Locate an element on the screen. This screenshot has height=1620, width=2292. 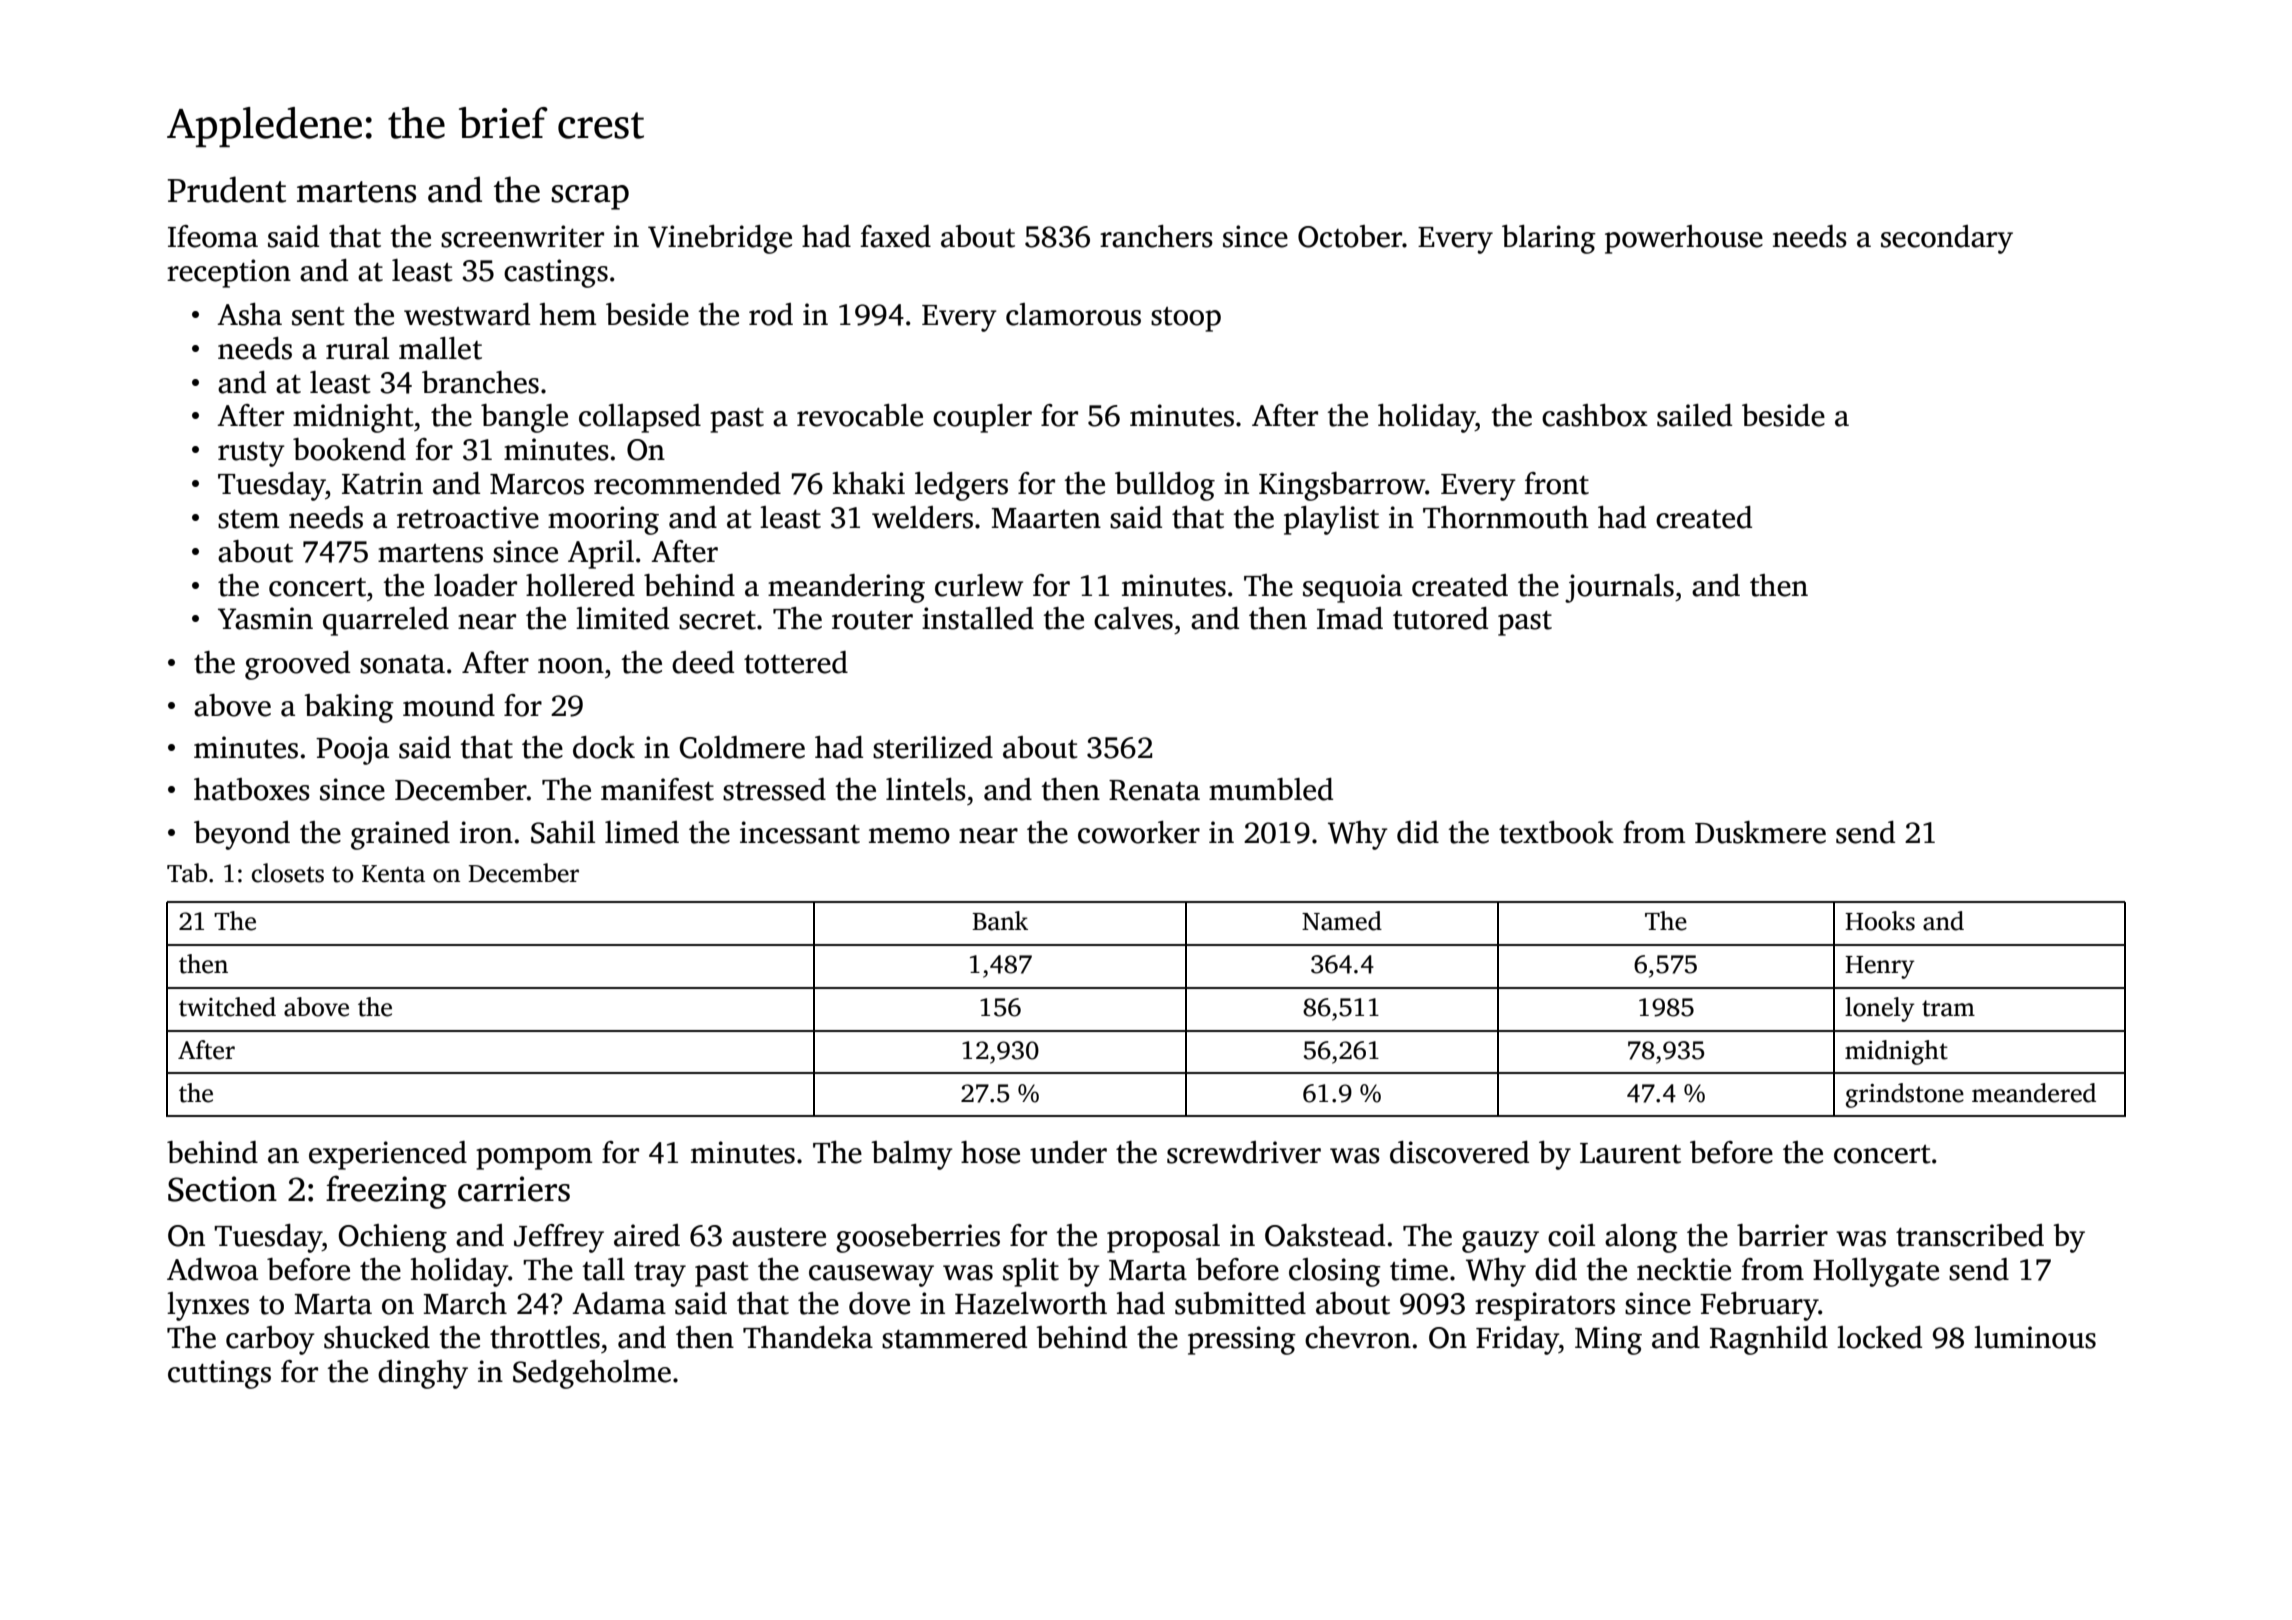
Hooks is located at coordinates (1880, 921).
